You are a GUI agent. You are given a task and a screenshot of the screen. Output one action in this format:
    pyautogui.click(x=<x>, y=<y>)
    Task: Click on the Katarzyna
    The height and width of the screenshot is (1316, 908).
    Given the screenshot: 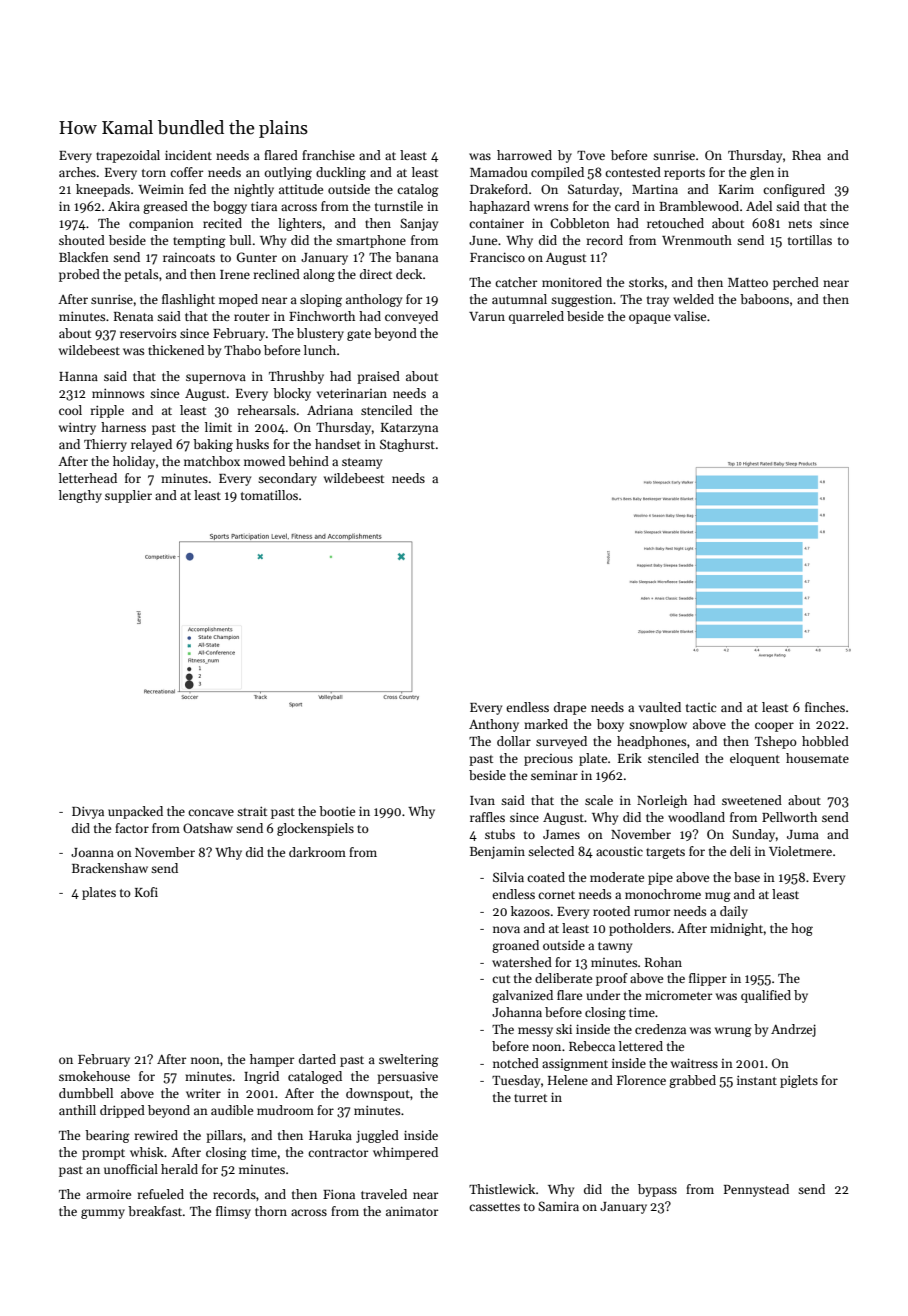 What is the action you would take?
    pyautogui.click(x=409, y=429)
